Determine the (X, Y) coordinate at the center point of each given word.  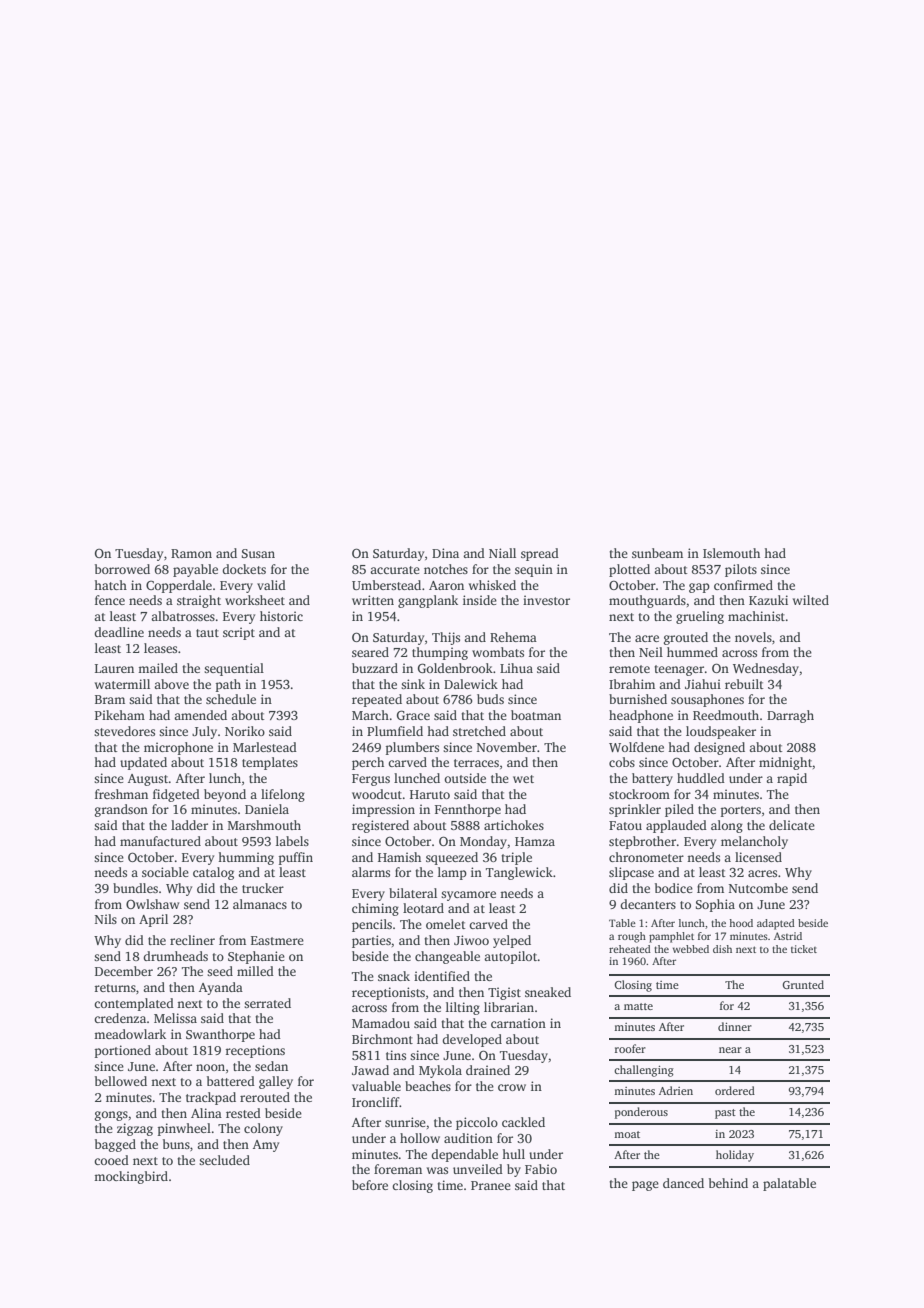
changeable (447, 957)
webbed (691, 949)
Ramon (191, 553)
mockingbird (131, 1177)
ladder (189, 825)
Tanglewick (519, 873)
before (370, 1185)
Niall (502, 553)
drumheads (175, 956)
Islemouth (731, 553)
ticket (804, 949)
